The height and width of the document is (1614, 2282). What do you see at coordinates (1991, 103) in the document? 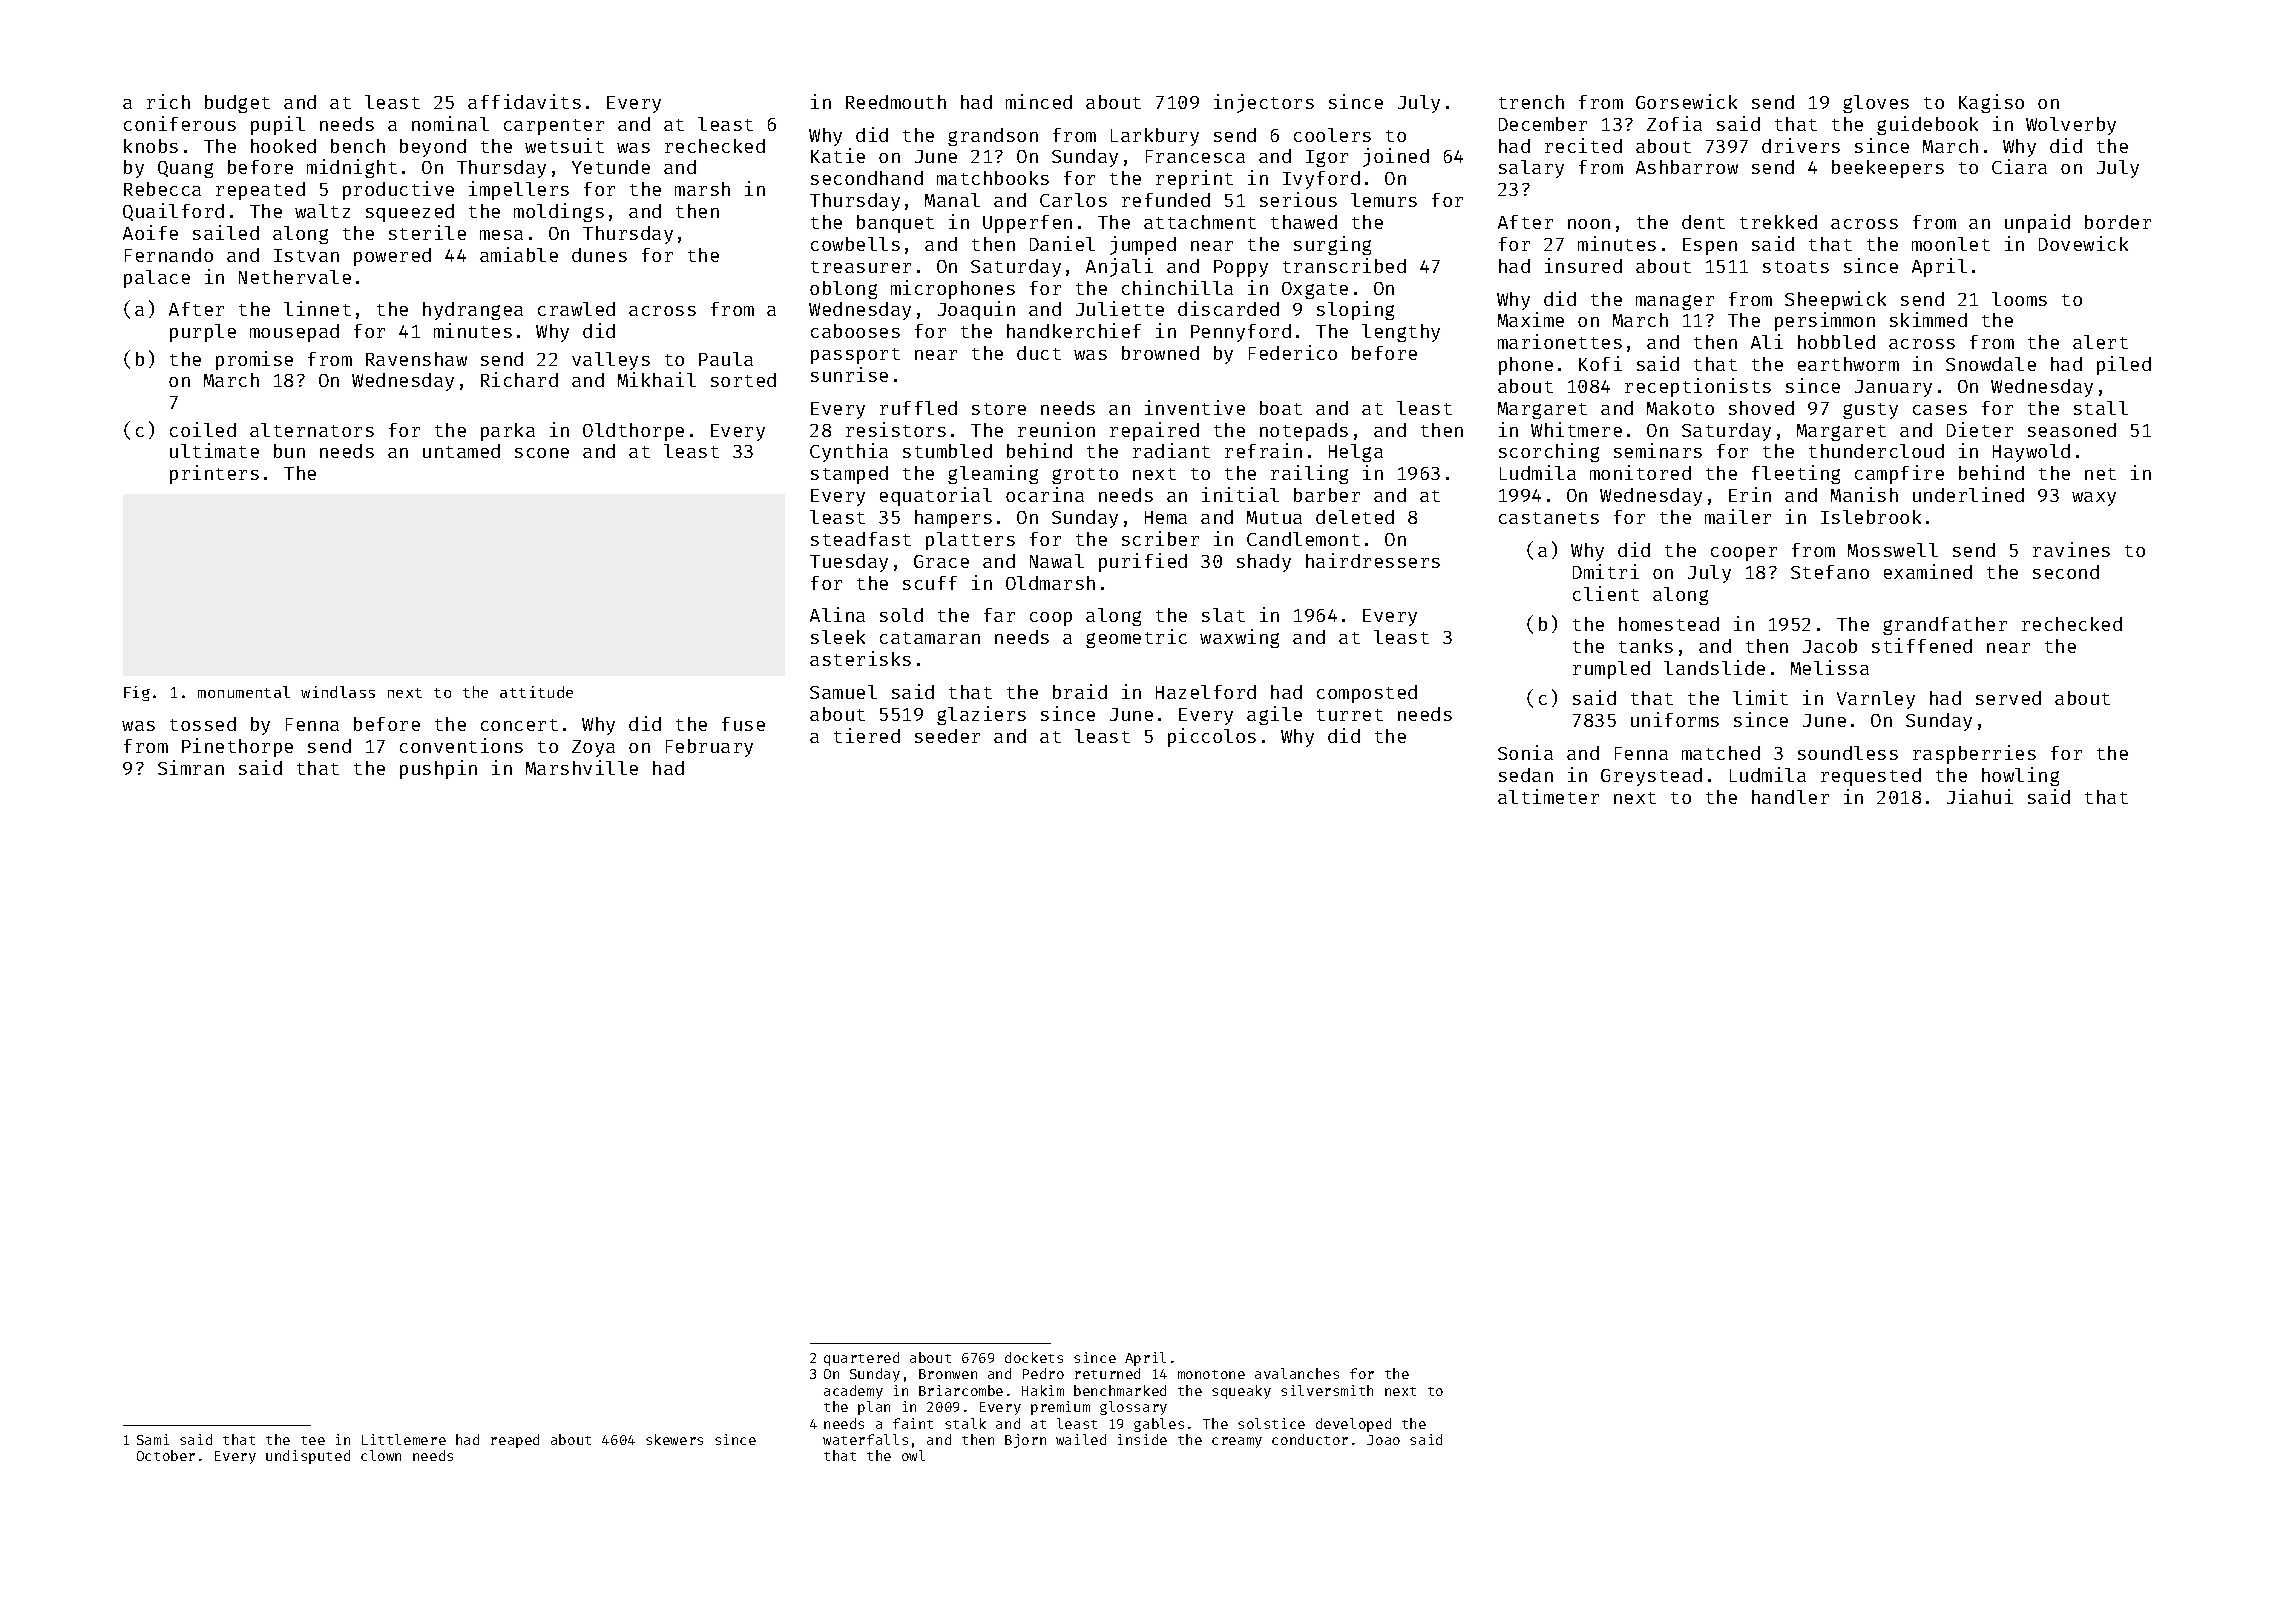
I see `Kagiso` at bounding box center [1991, 103].
